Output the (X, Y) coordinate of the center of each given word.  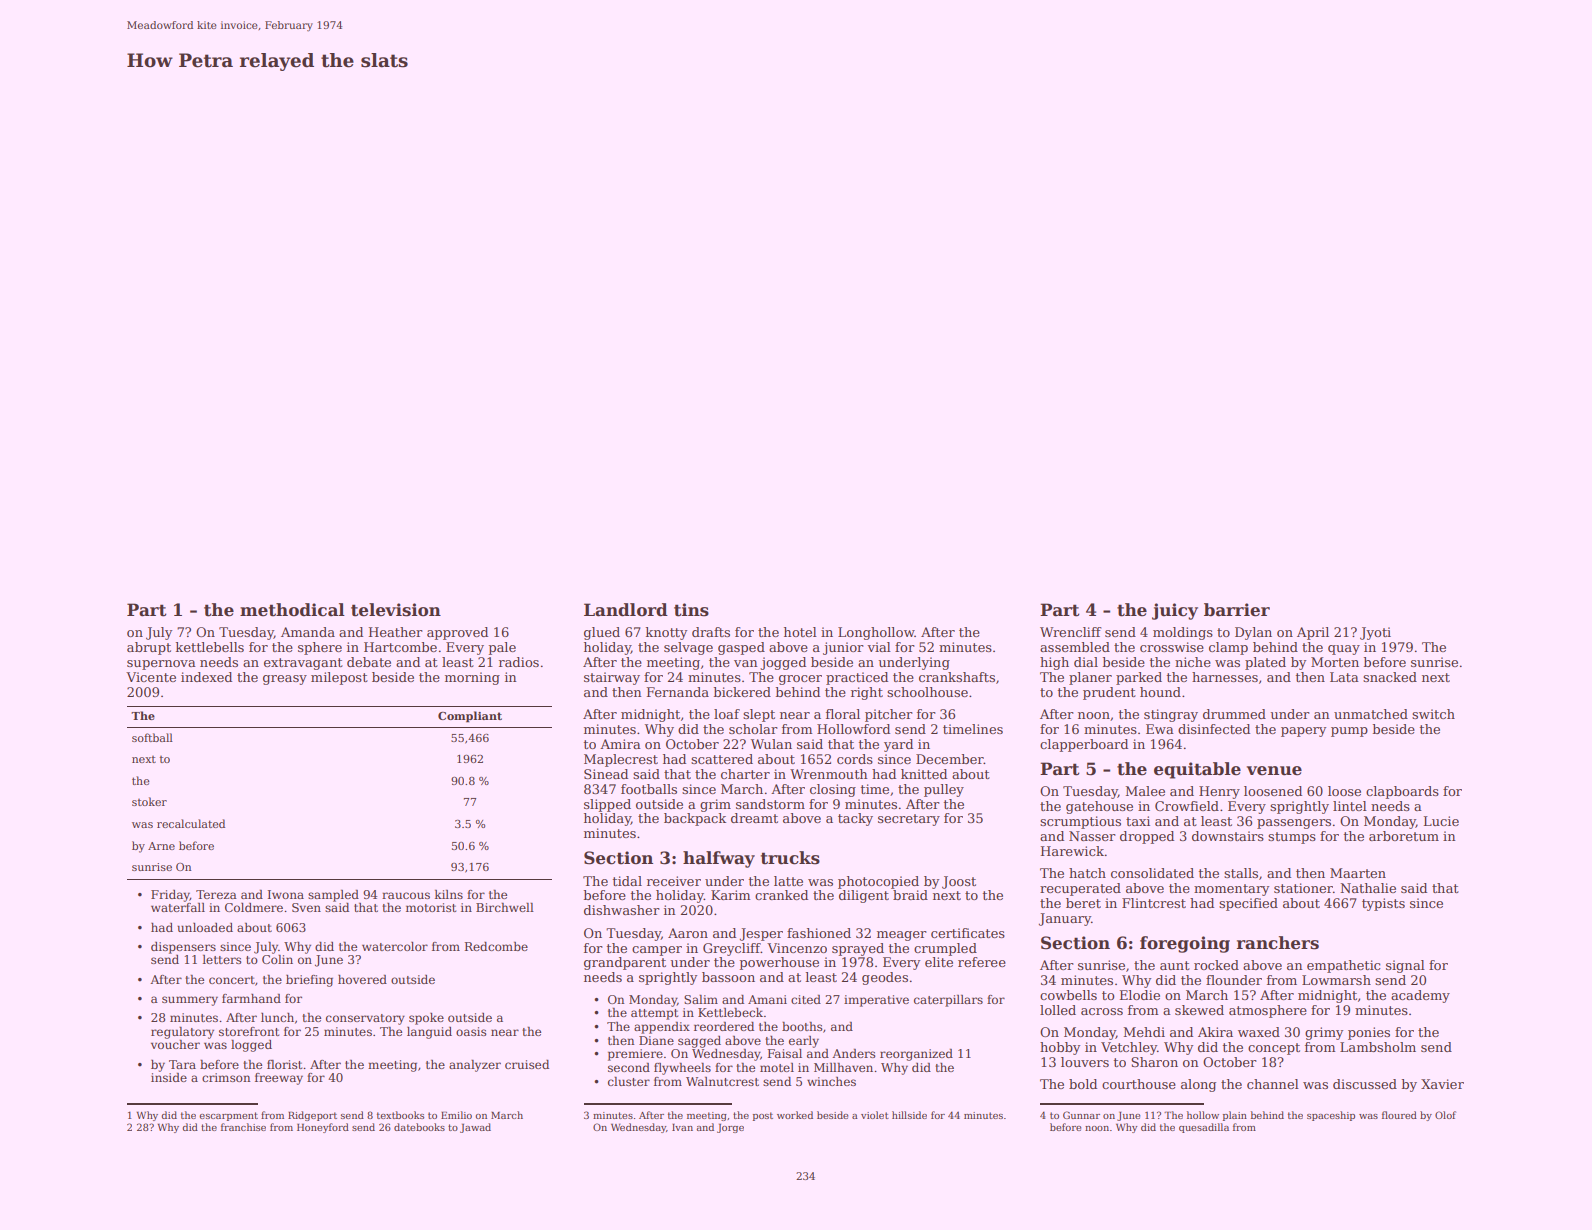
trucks (790, 858)
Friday (170, 896)
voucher (175, 1044)
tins (691, 610)
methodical (292, 610)
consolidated (1152, 873)
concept (1274, 1049)
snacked (1390, 677)
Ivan (682, 1127)
